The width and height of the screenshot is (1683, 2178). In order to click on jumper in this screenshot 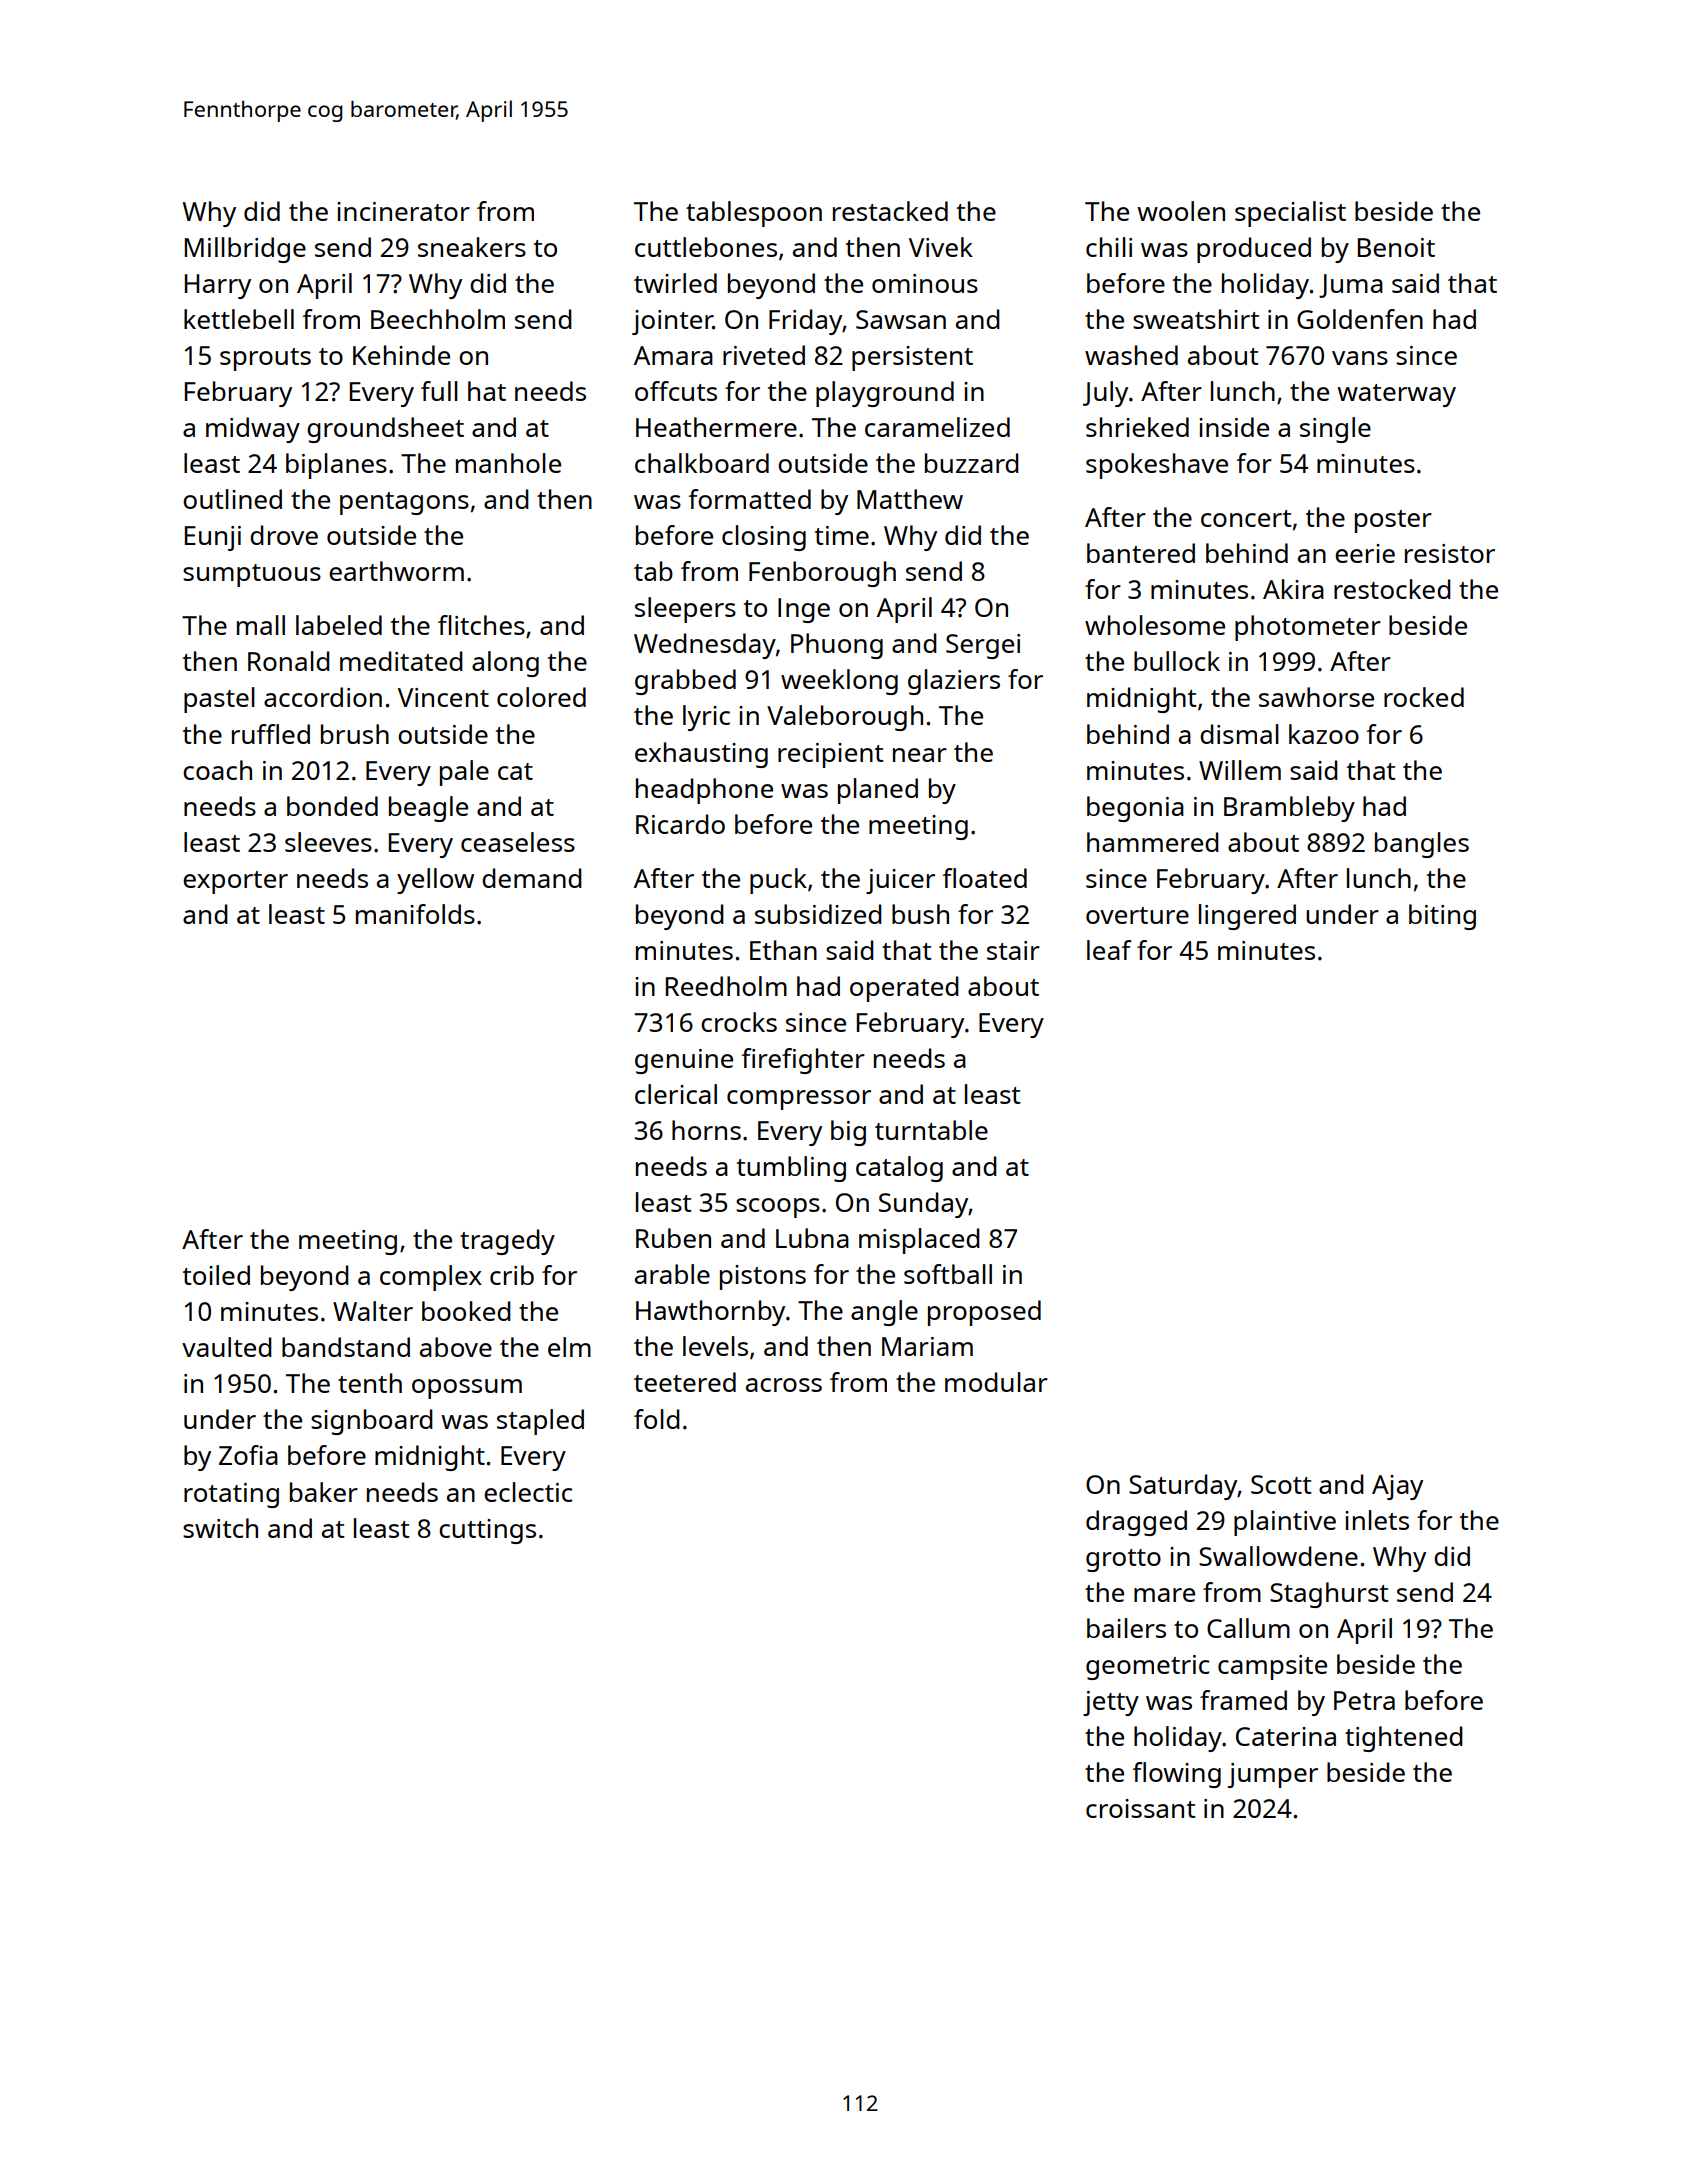, I will do `click(1273, 1775)`.
